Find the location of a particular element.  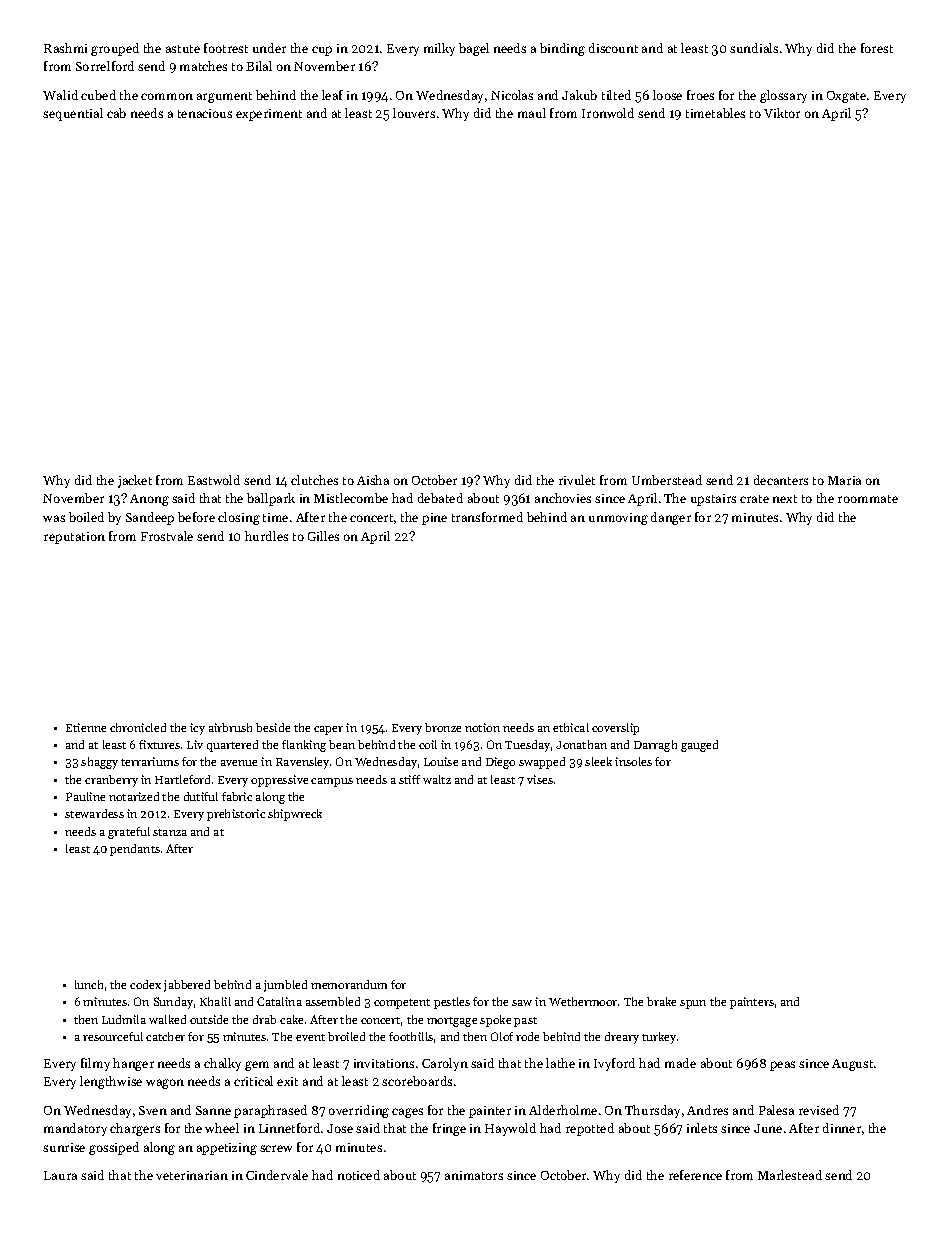

danger is located at coordinates (671, 518).
